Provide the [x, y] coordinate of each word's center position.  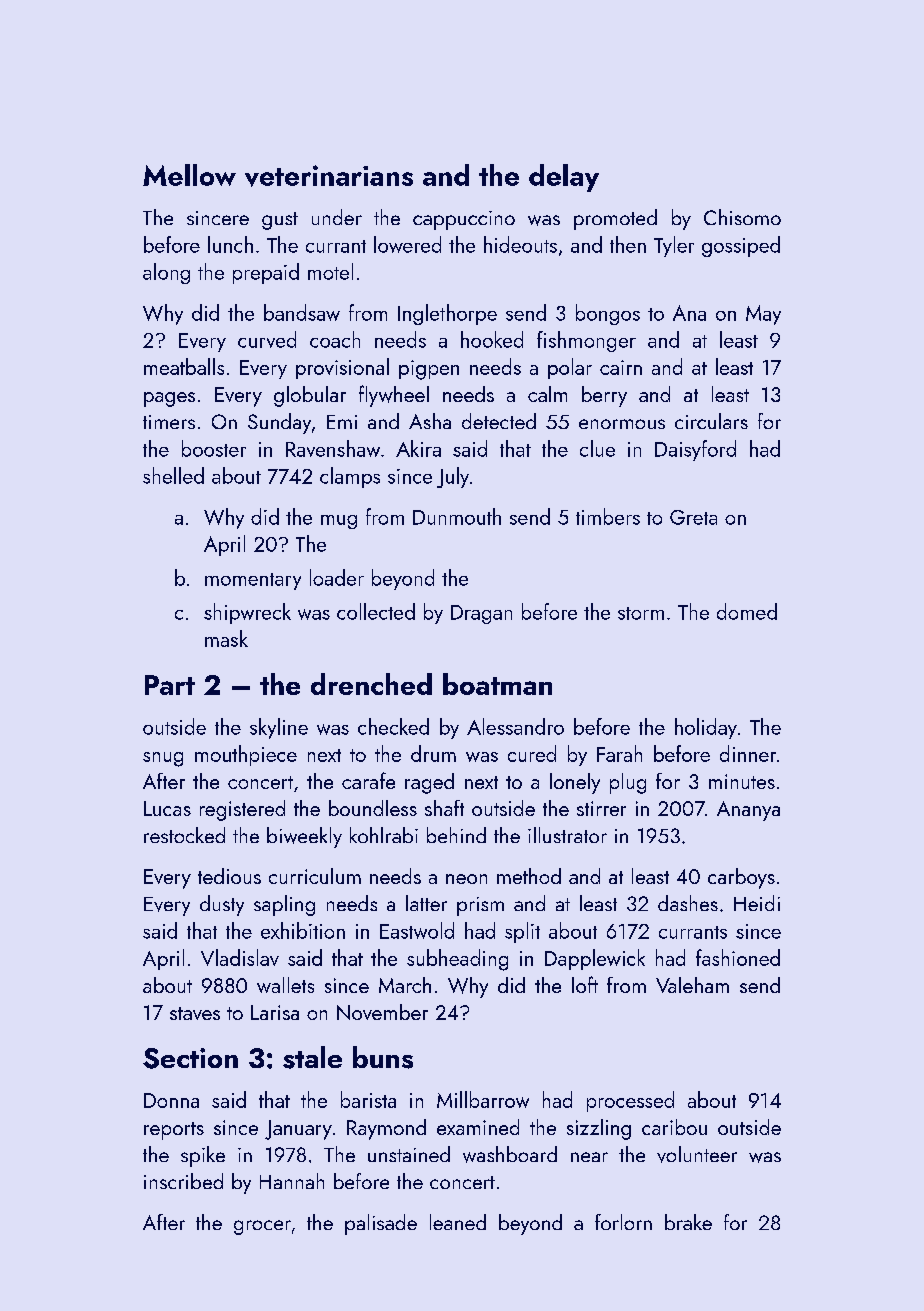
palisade [381, 1224]
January [298, 1130]
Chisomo [742, 217]
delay [564, 178]
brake [688, 1222]
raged [429, 783]
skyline [279, 728]
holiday [706, 728]
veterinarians [329, 176]
